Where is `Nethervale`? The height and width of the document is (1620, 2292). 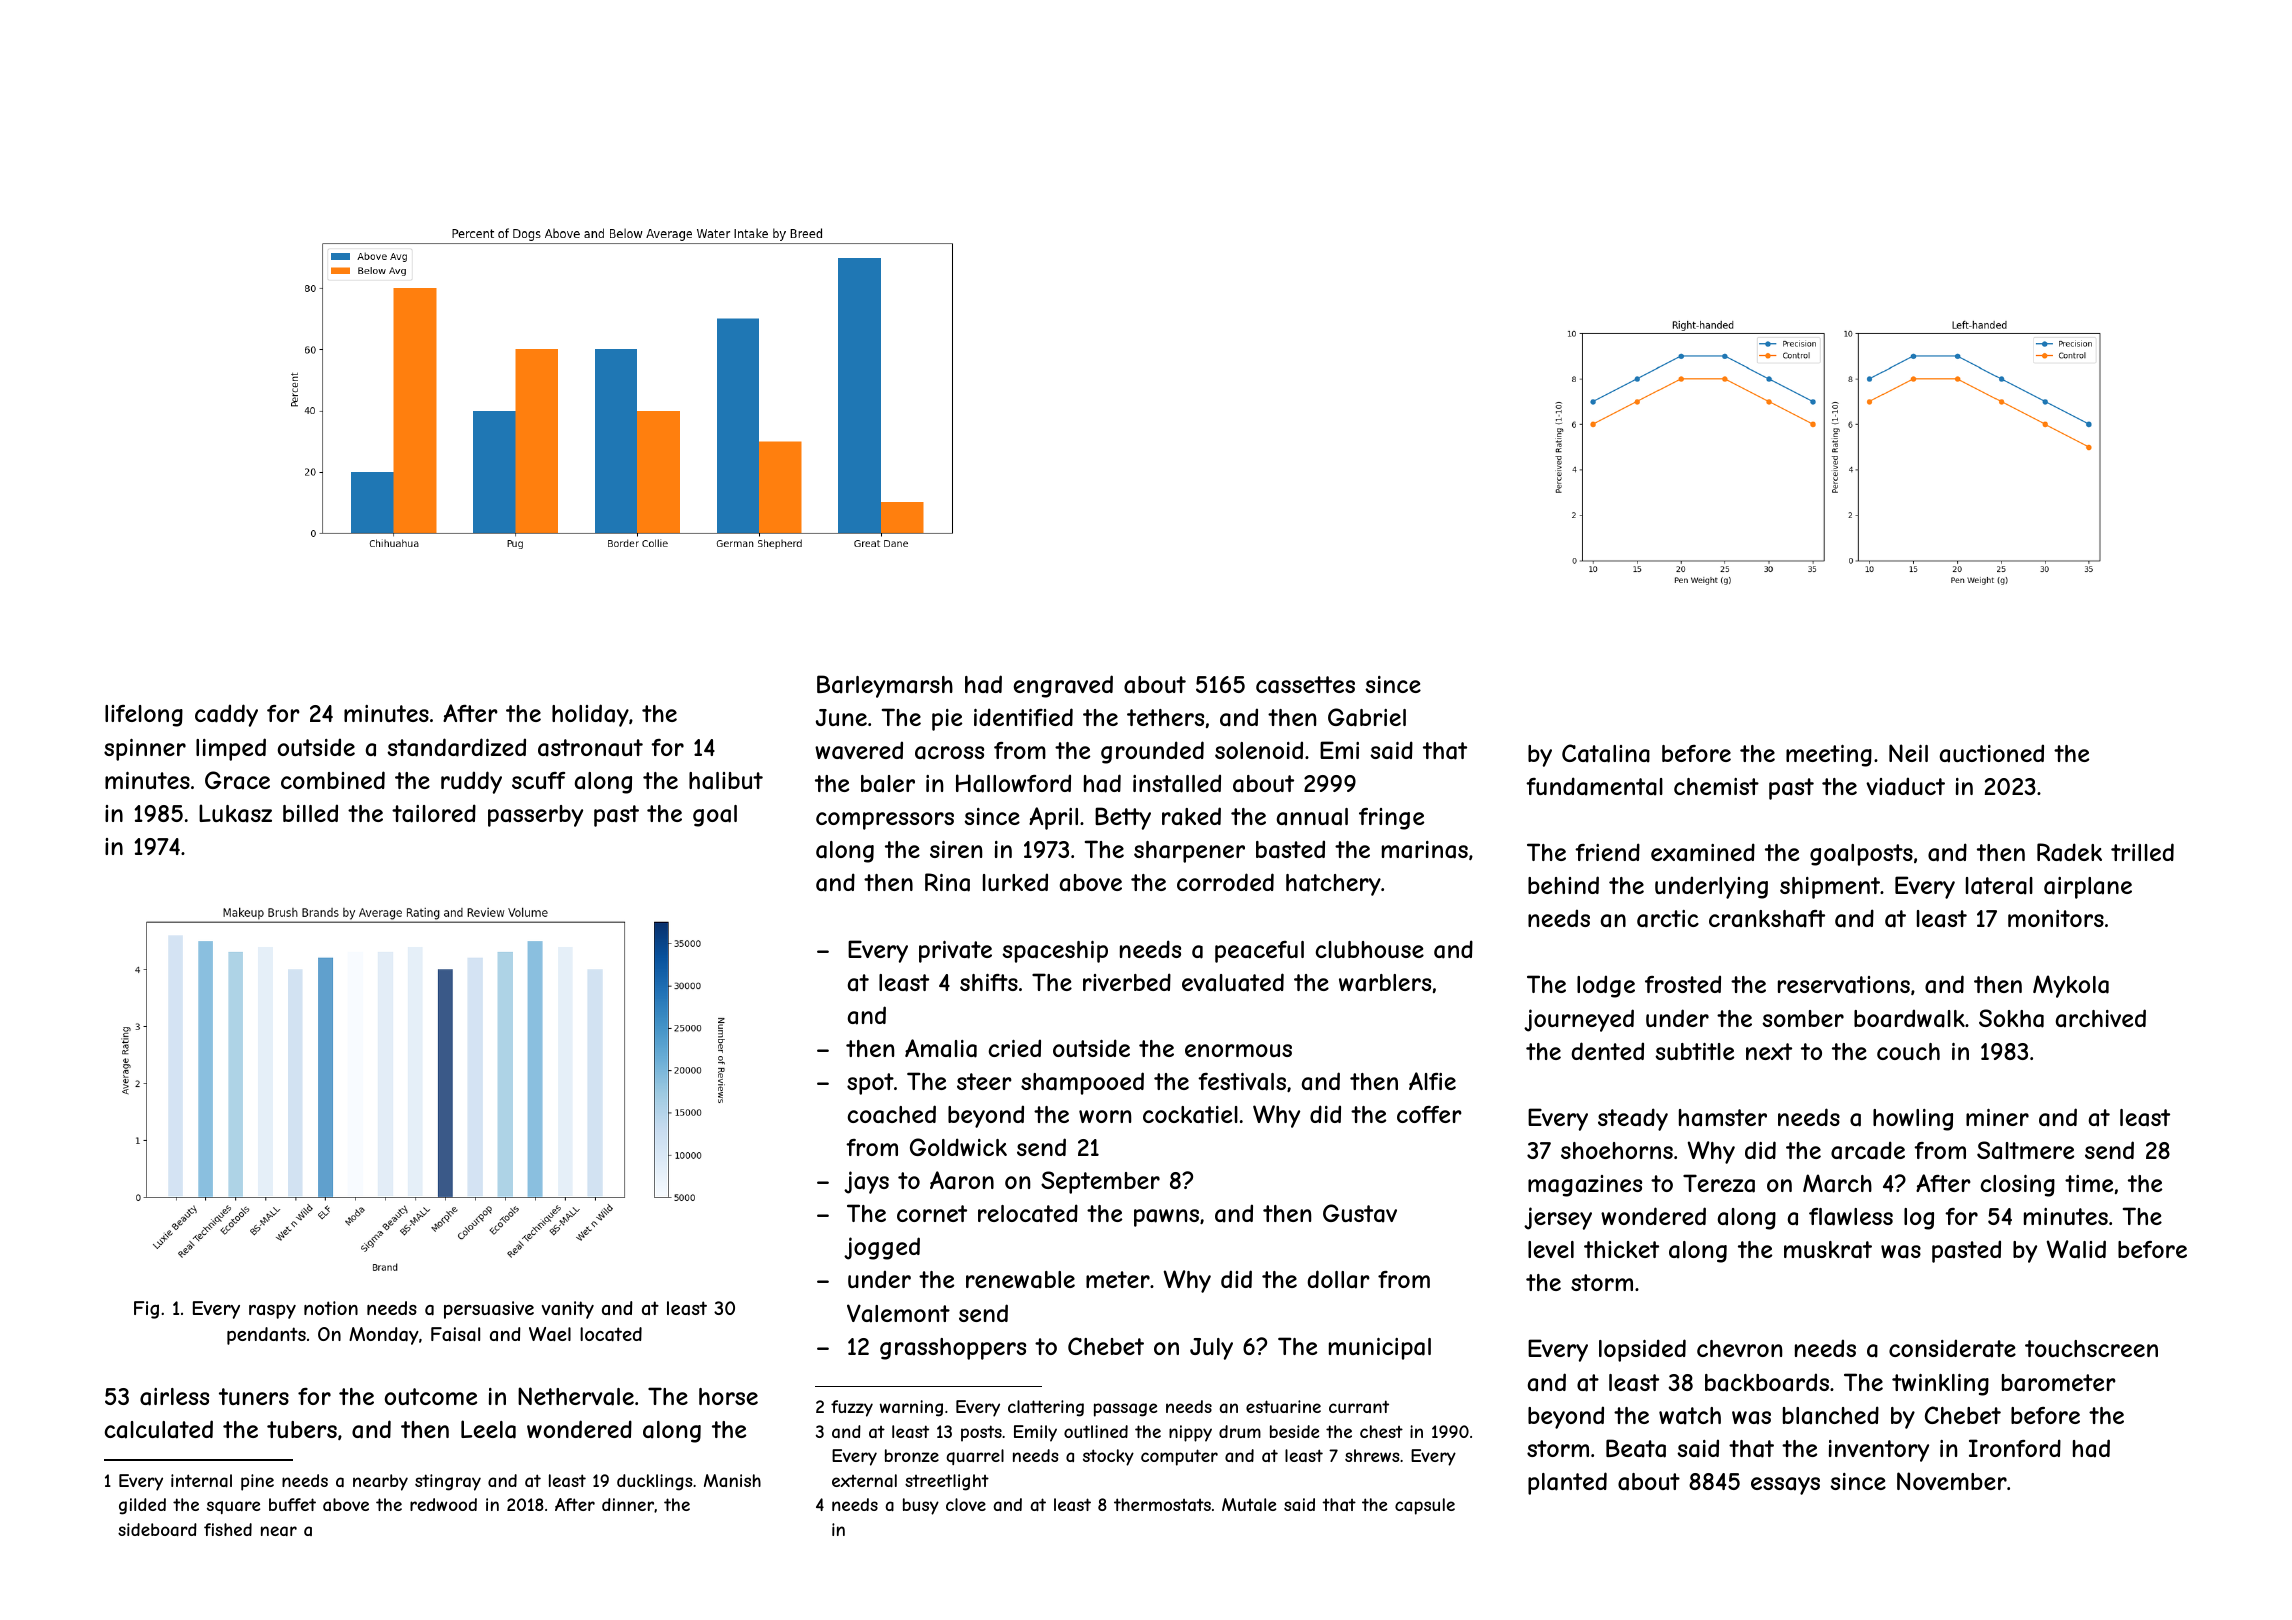 Nethervale is located at coordinates (576, 1396).
